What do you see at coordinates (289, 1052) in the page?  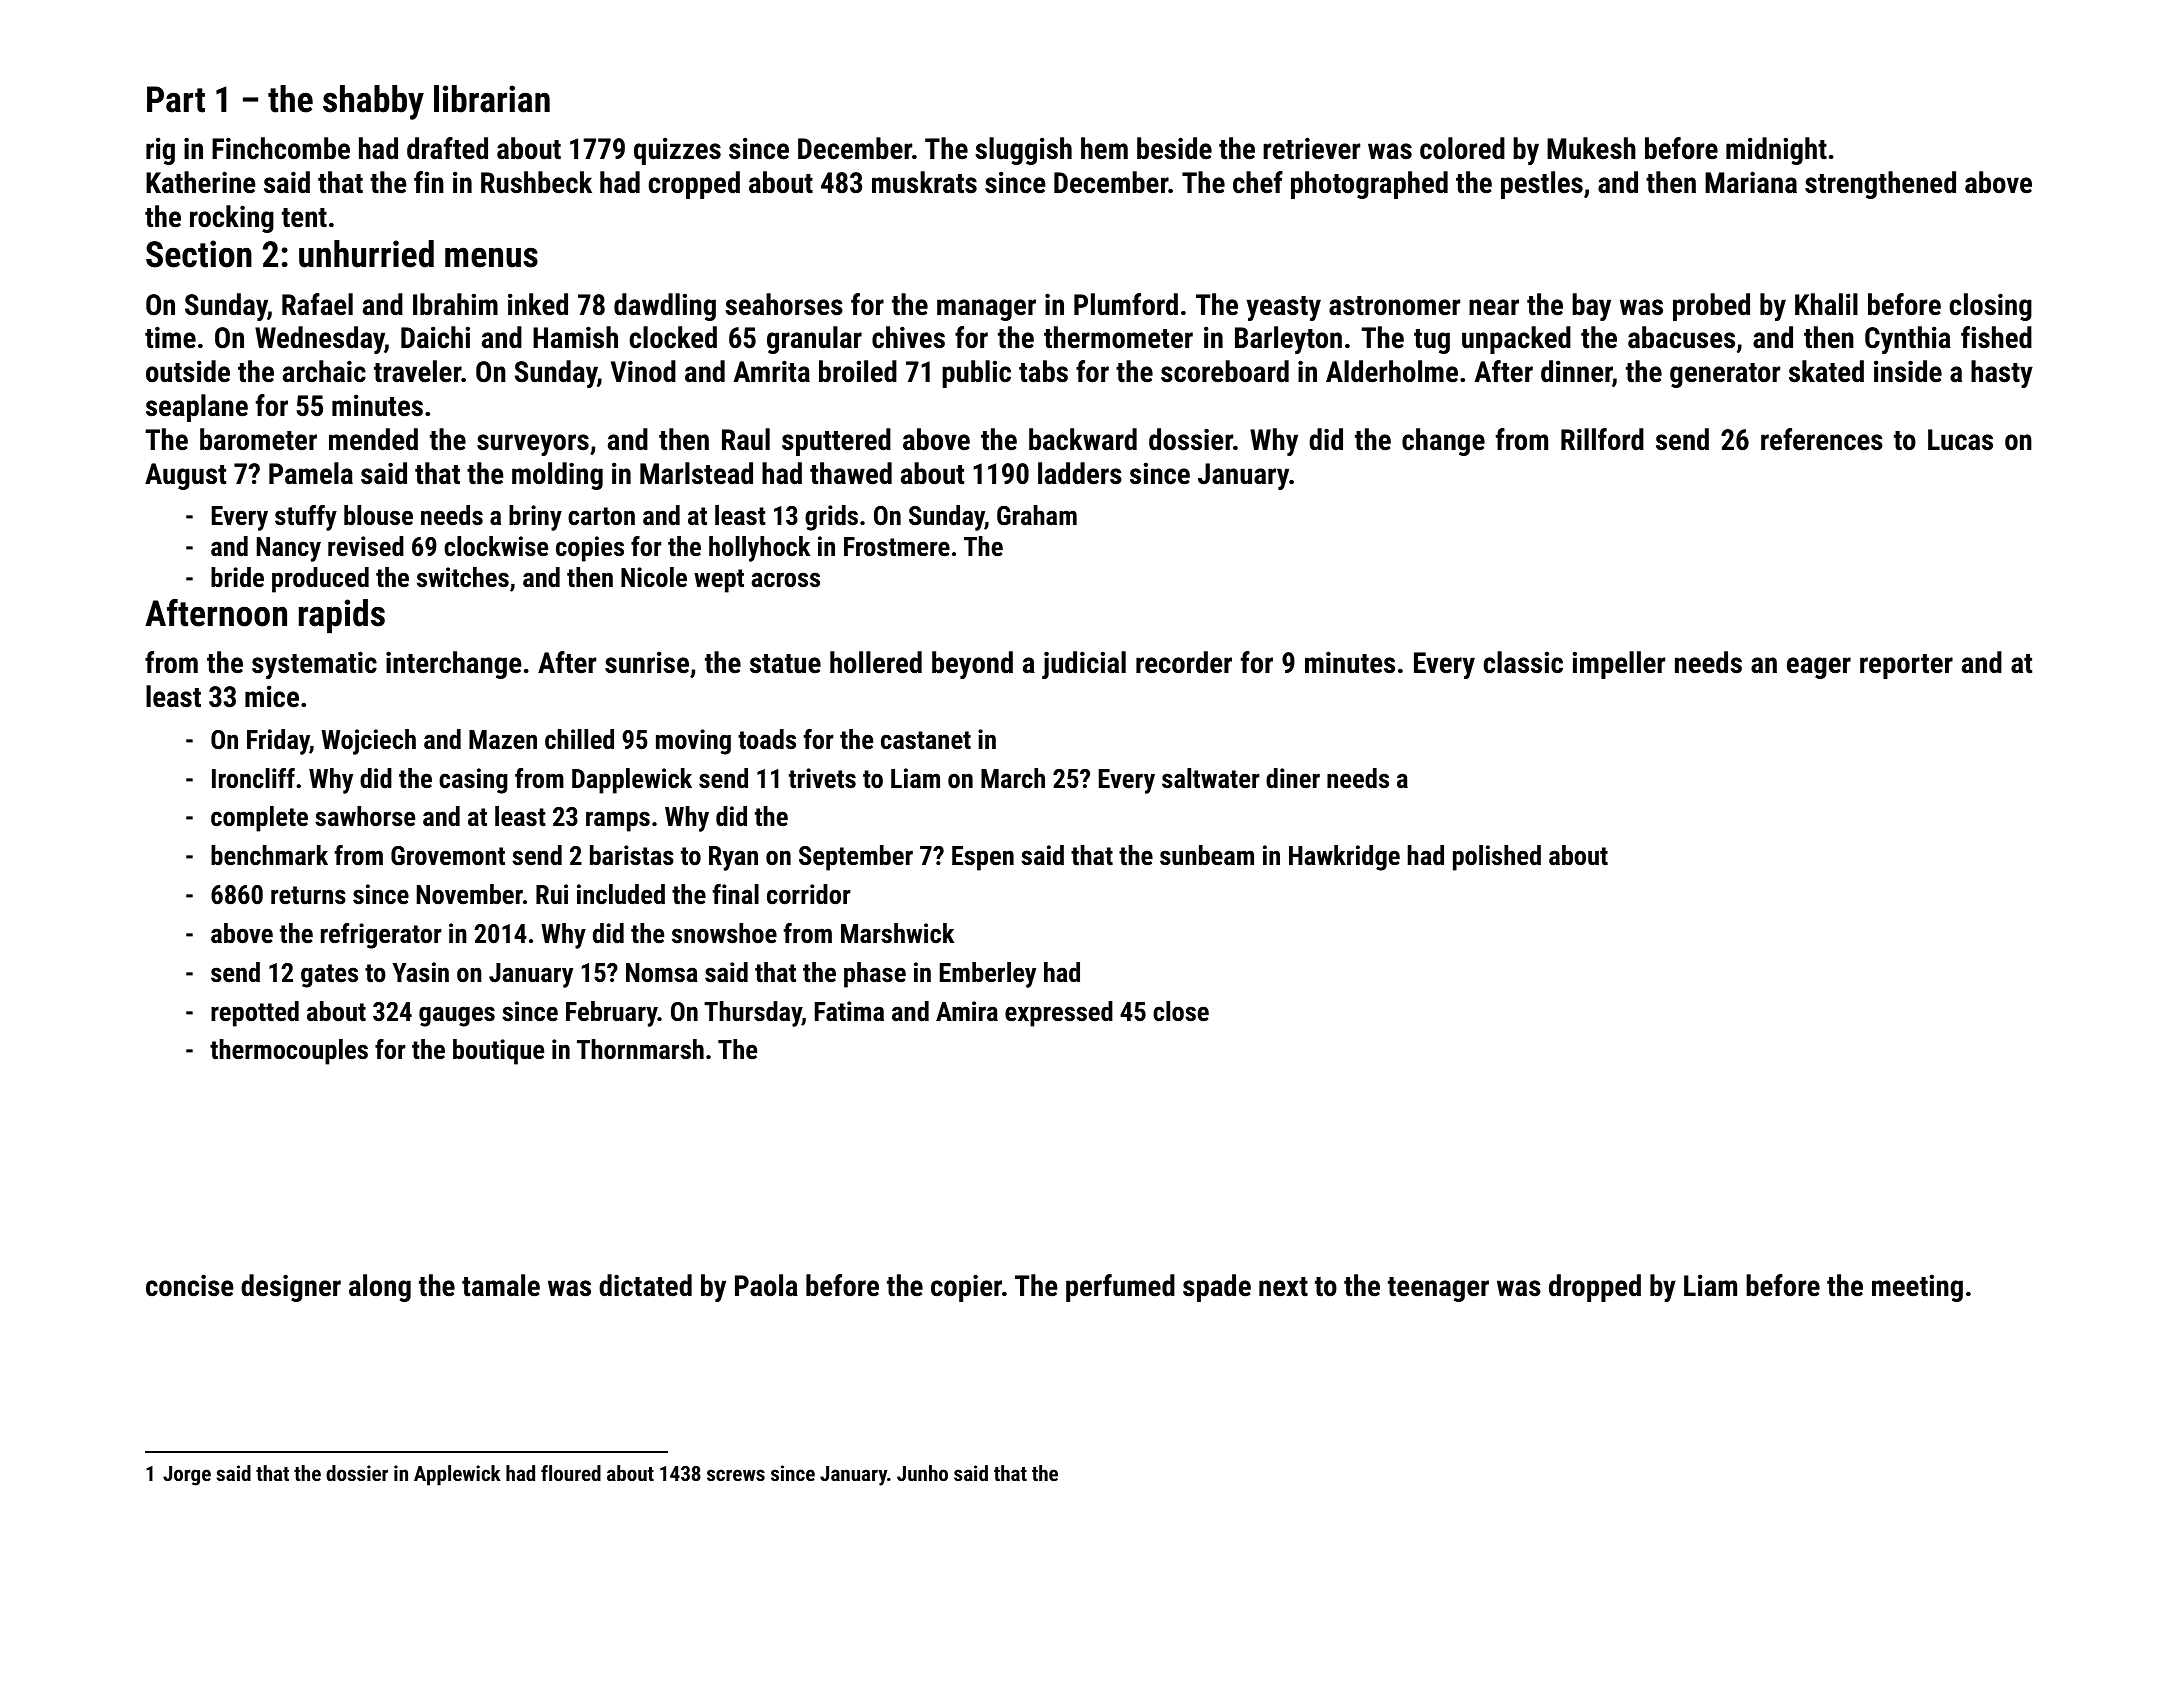 I see `thermocouples` at bounding box center [289, 1052].
